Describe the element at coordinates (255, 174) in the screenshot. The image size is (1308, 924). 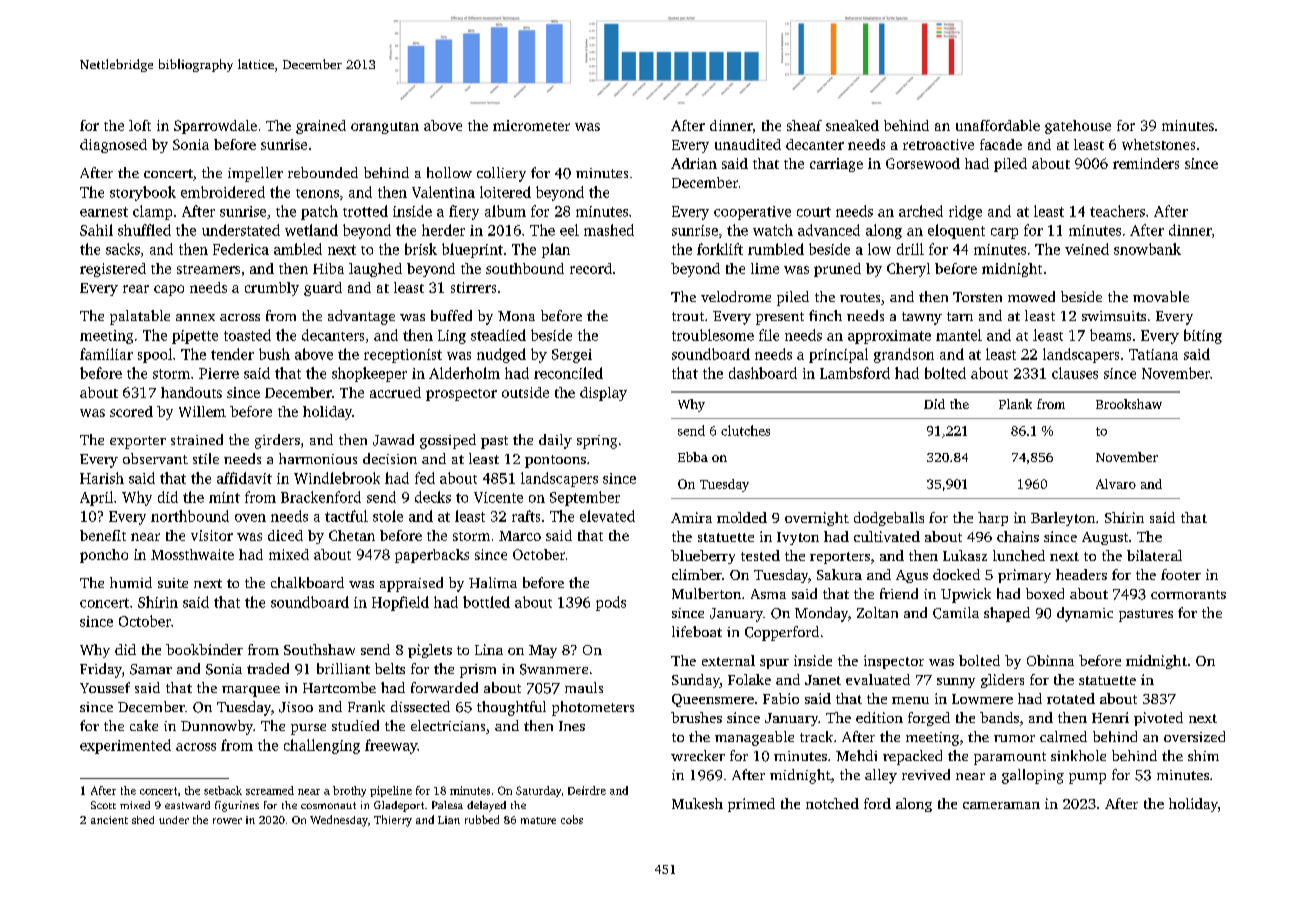
I see `impeller` at that location.
